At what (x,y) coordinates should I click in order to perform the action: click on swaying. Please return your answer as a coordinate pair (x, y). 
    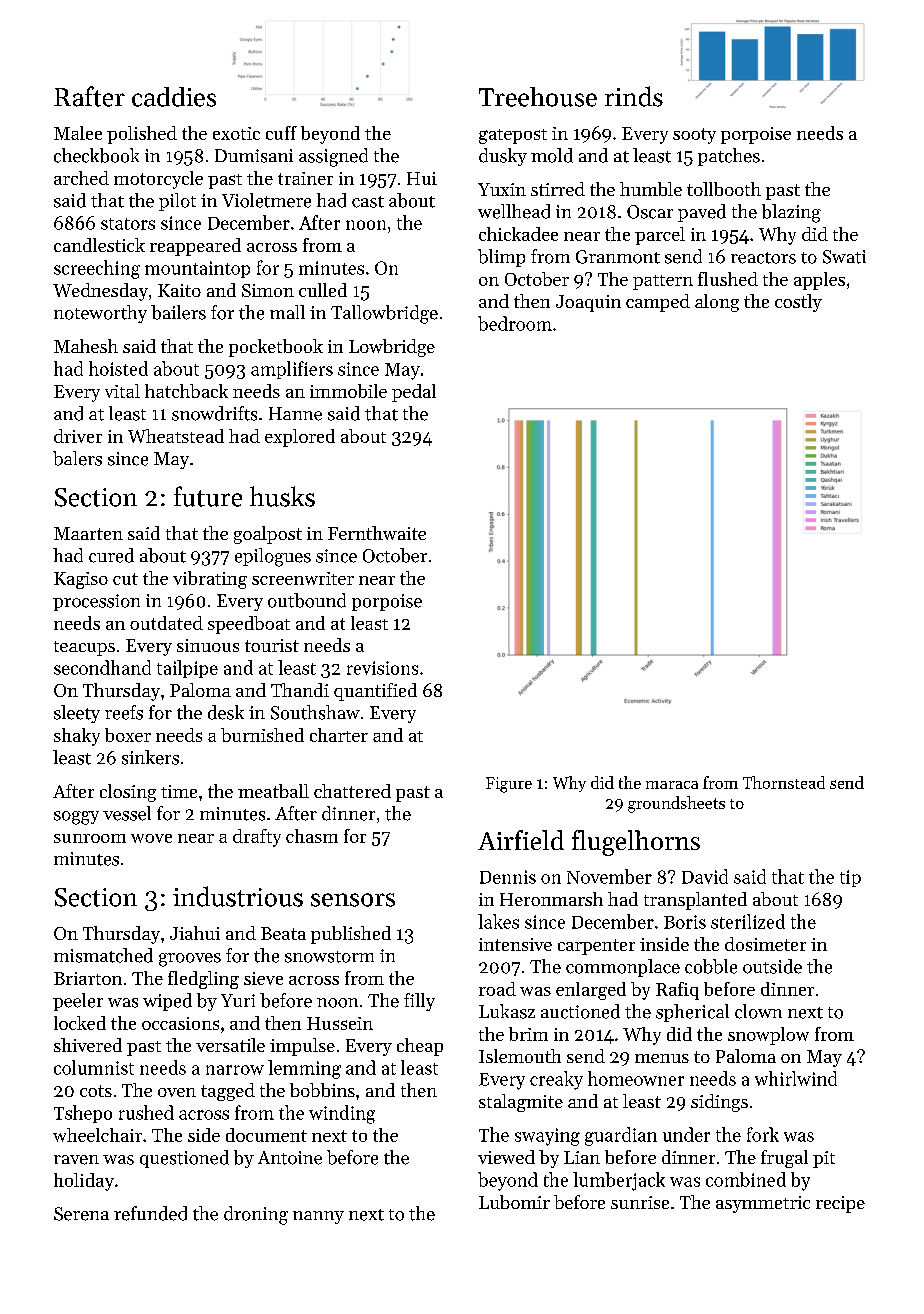
    Looking at the image, I should click on (547, 1137).
